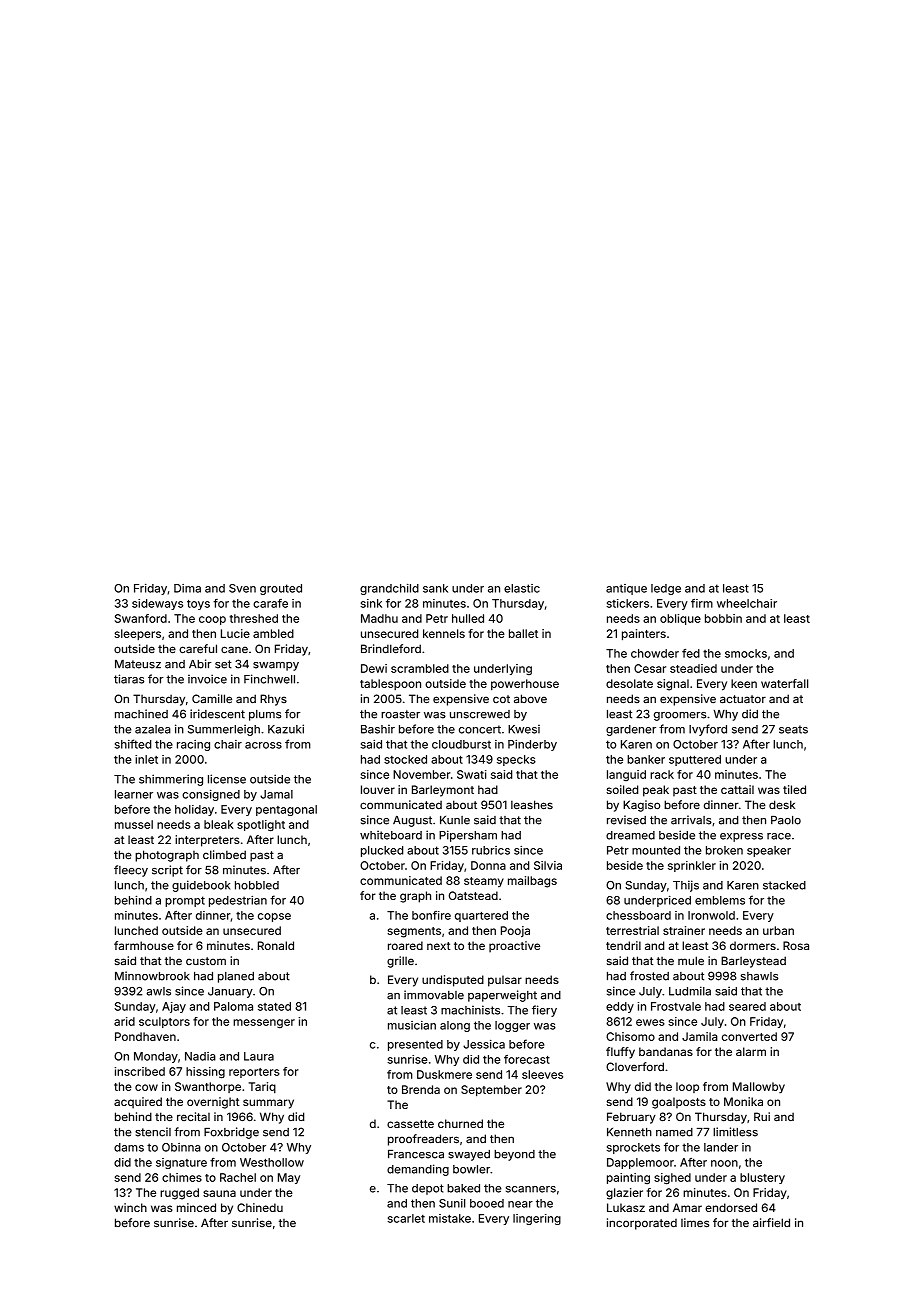 The height and width of the document is (1308, 924). I want to click on mistake, so click(450, 1218).
